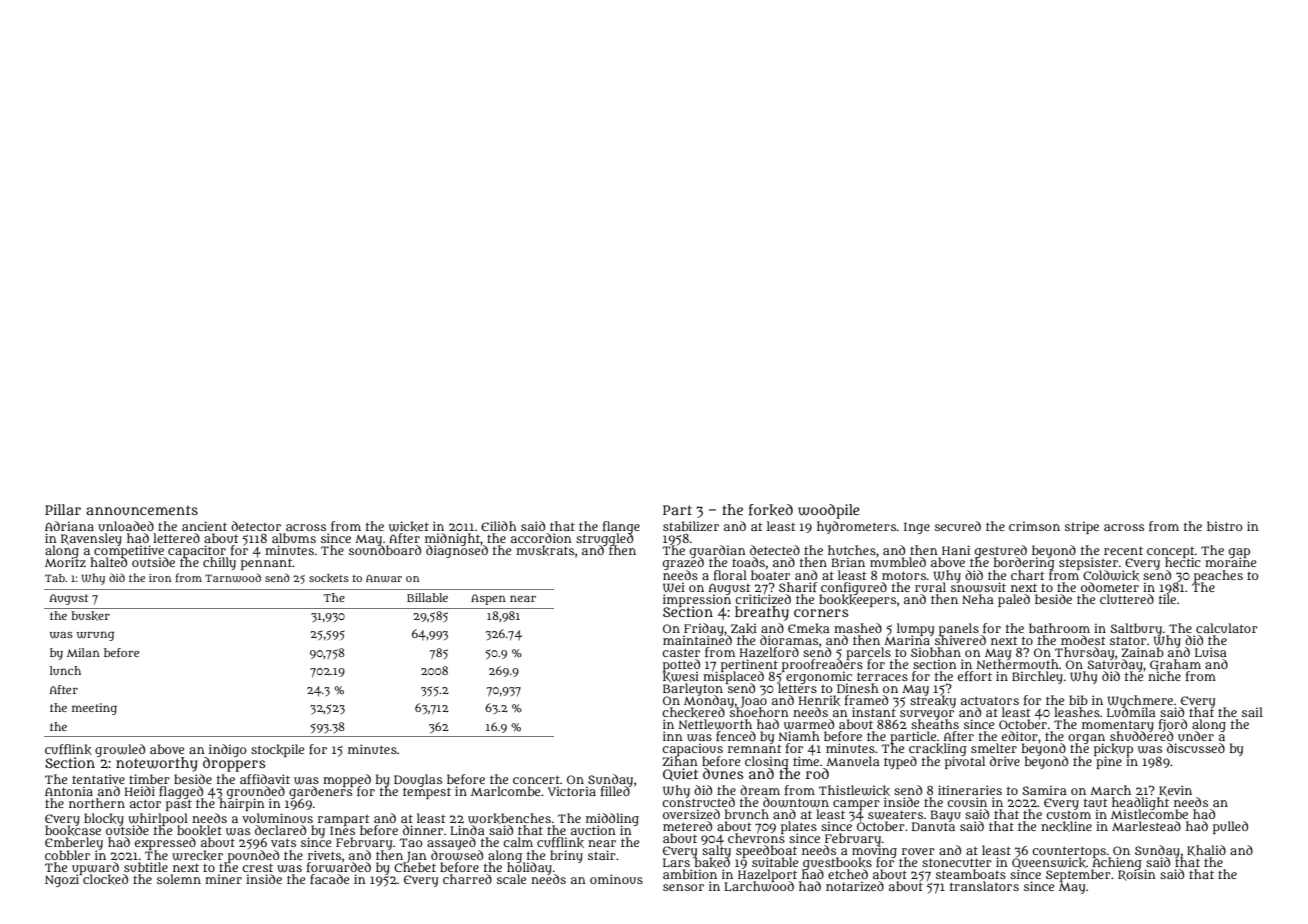  I want to click on pounded, so click(253, 856).
